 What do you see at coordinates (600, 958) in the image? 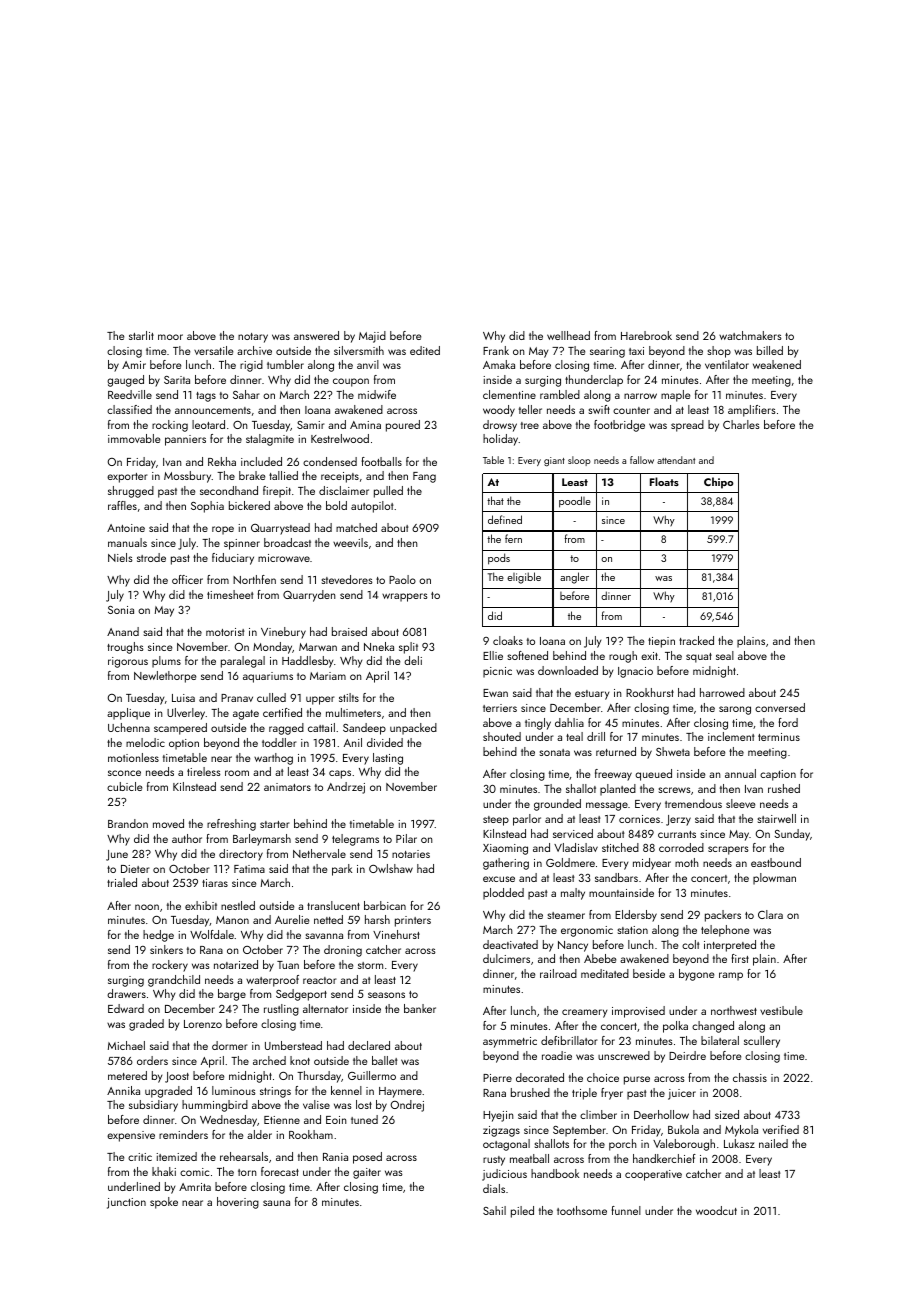
I see `Abebe` at bounding box center [600, 958].
